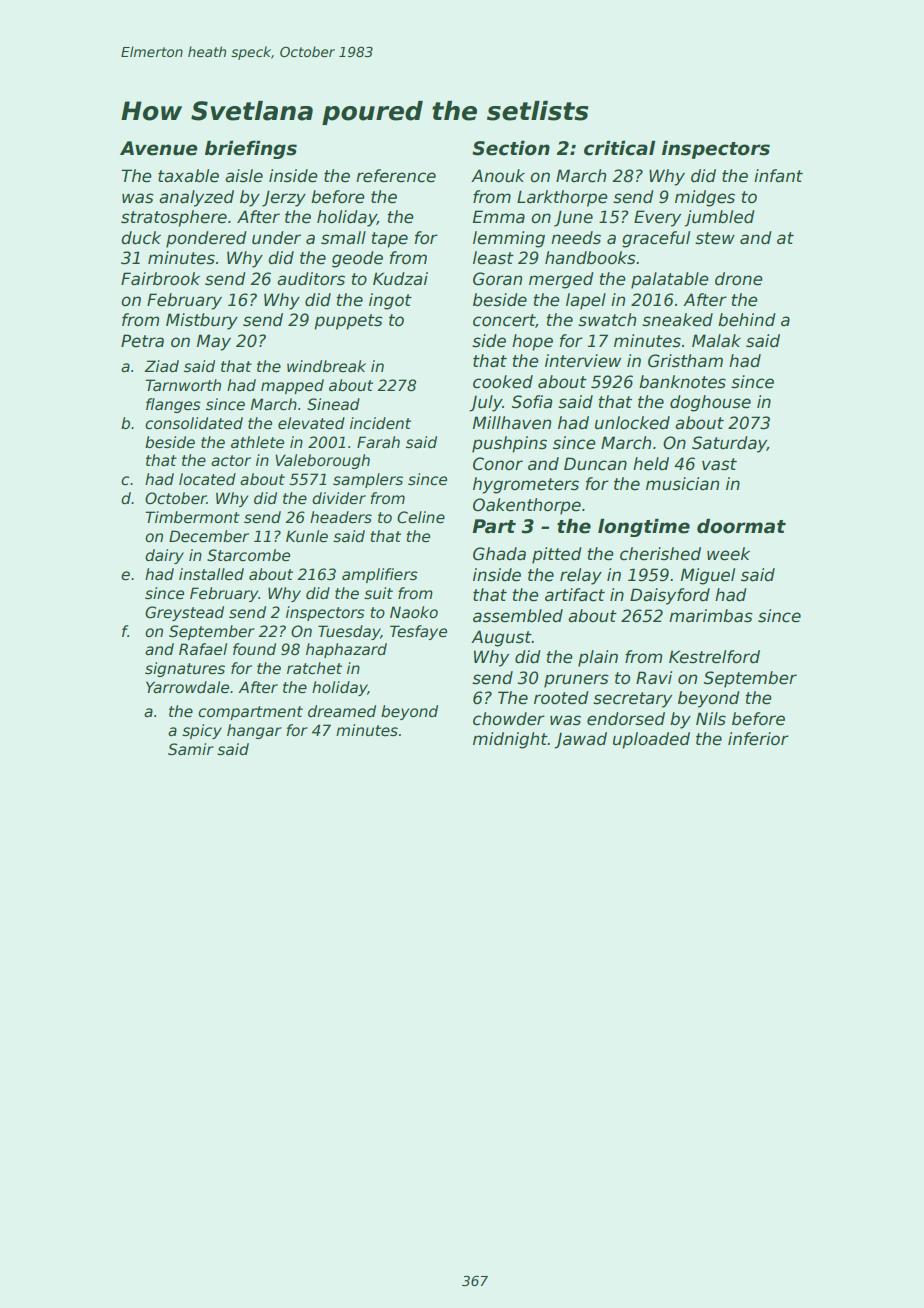 This screenshot has height=1308, width=924. I want to click on midnight, so click(510, 740).
